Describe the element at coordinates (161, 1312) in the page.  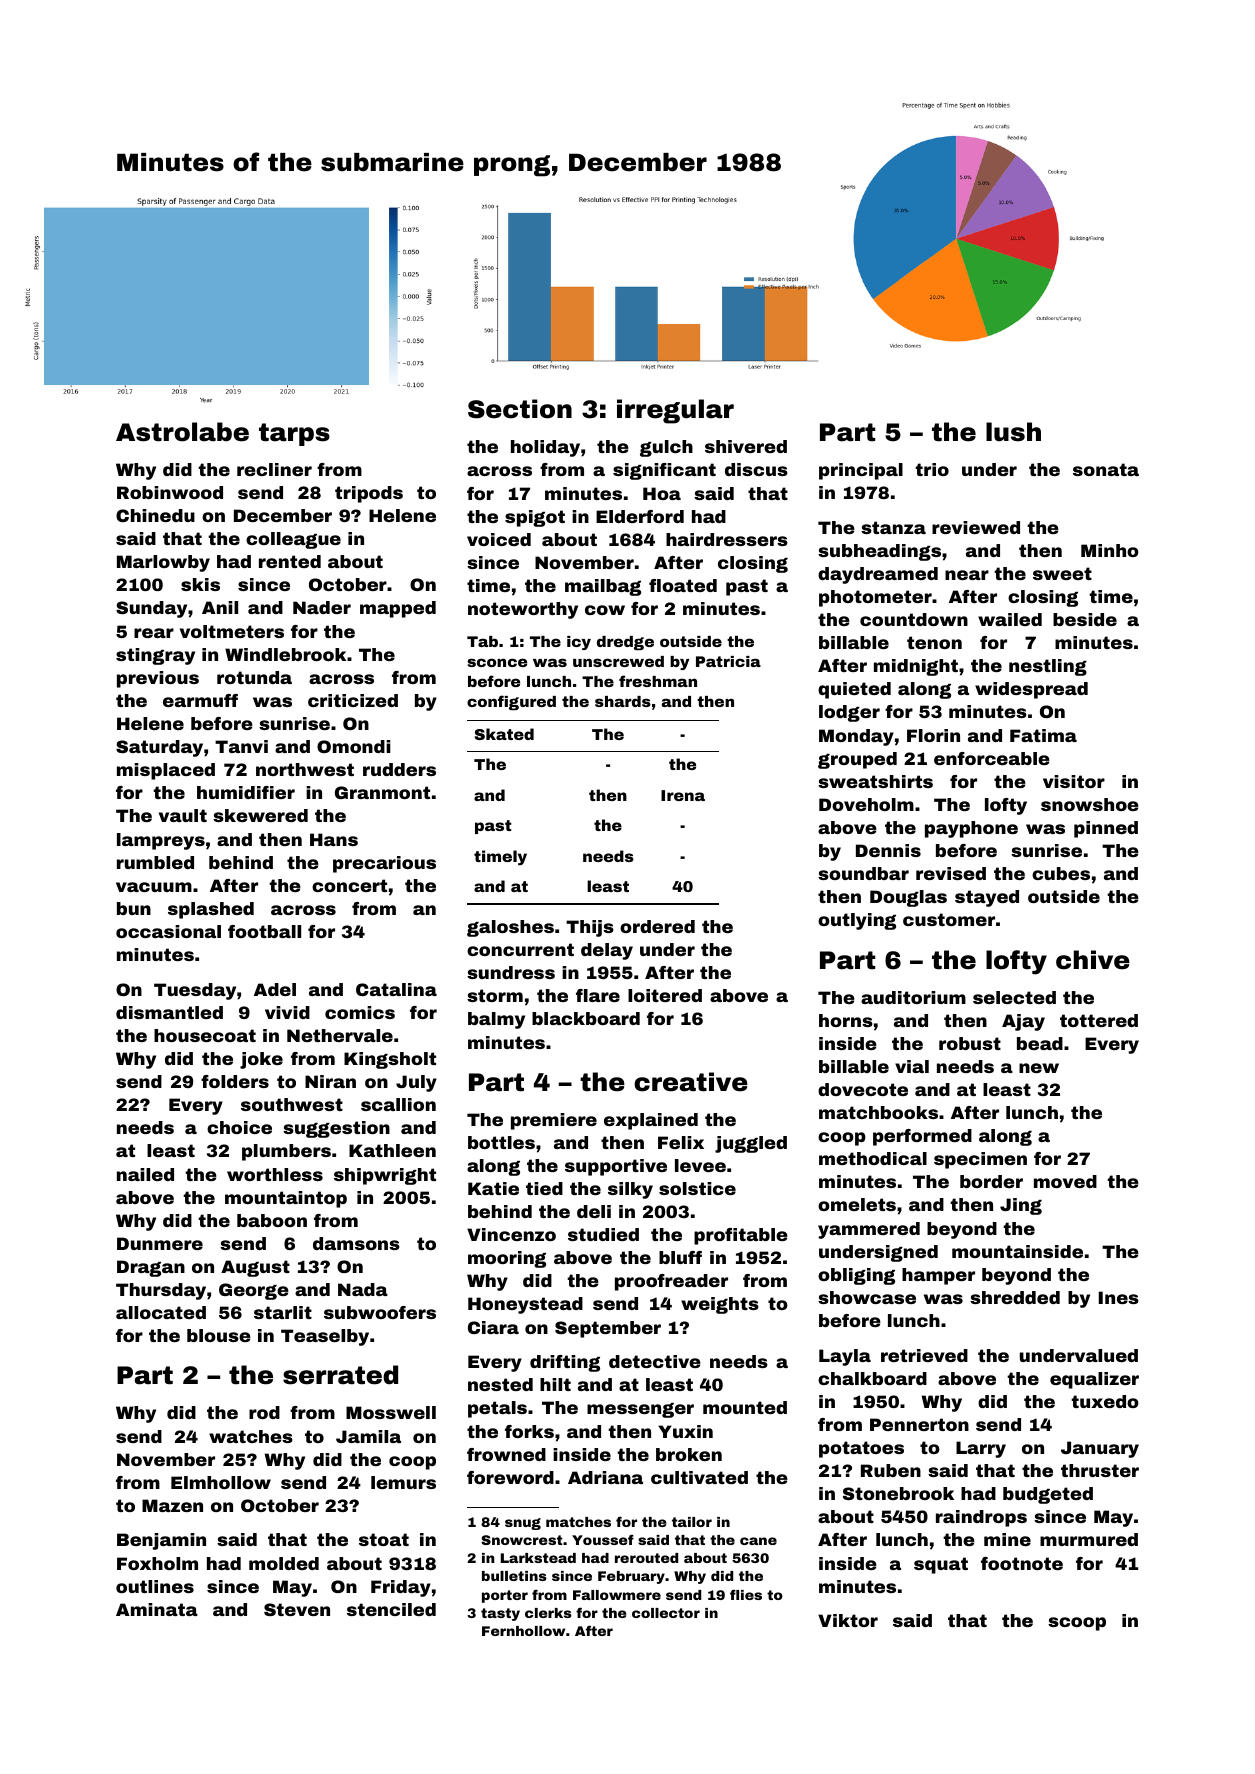
I see `allocated` at that location.
